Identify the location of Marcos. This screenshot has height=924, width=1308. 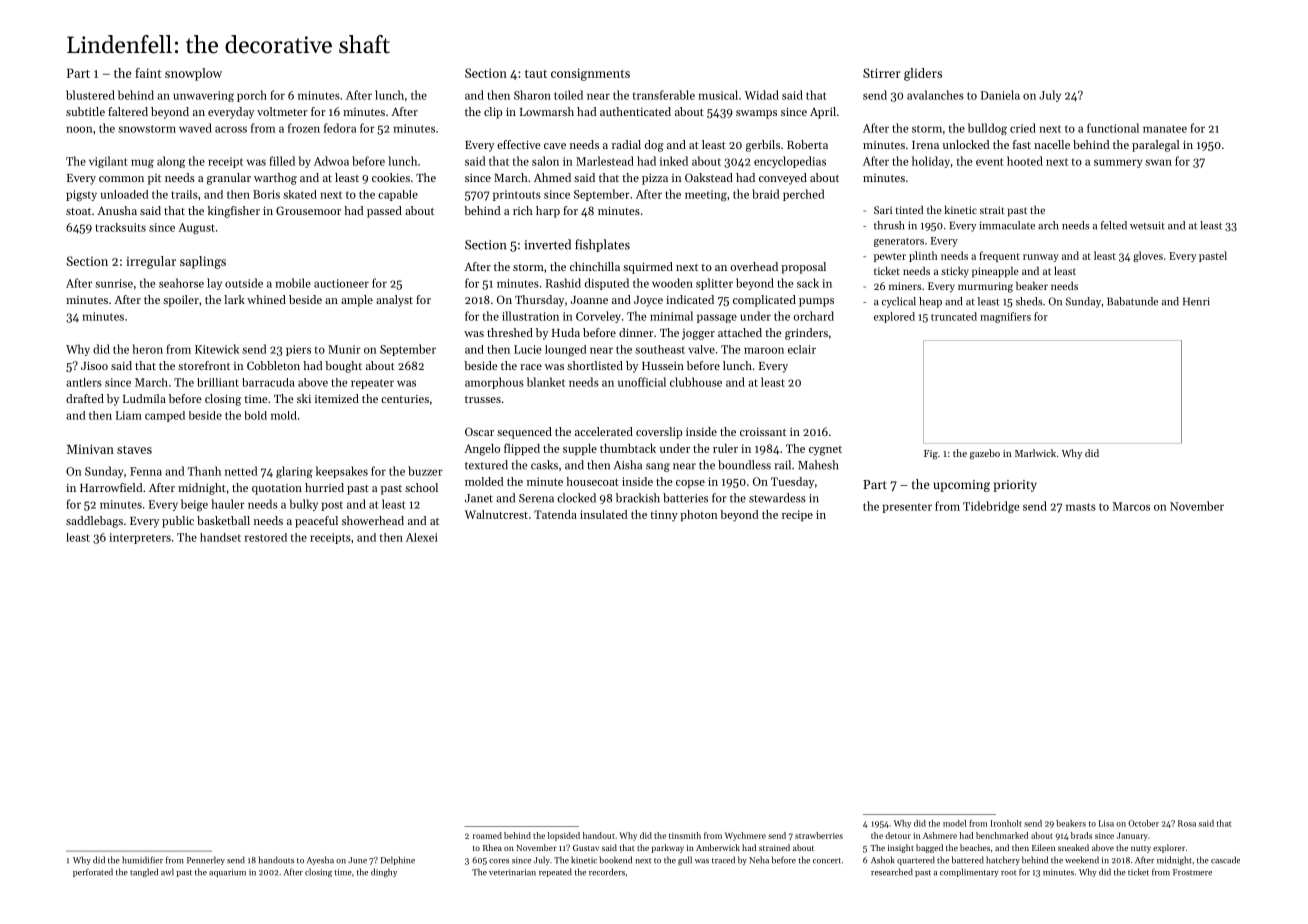
(1131, 506).
